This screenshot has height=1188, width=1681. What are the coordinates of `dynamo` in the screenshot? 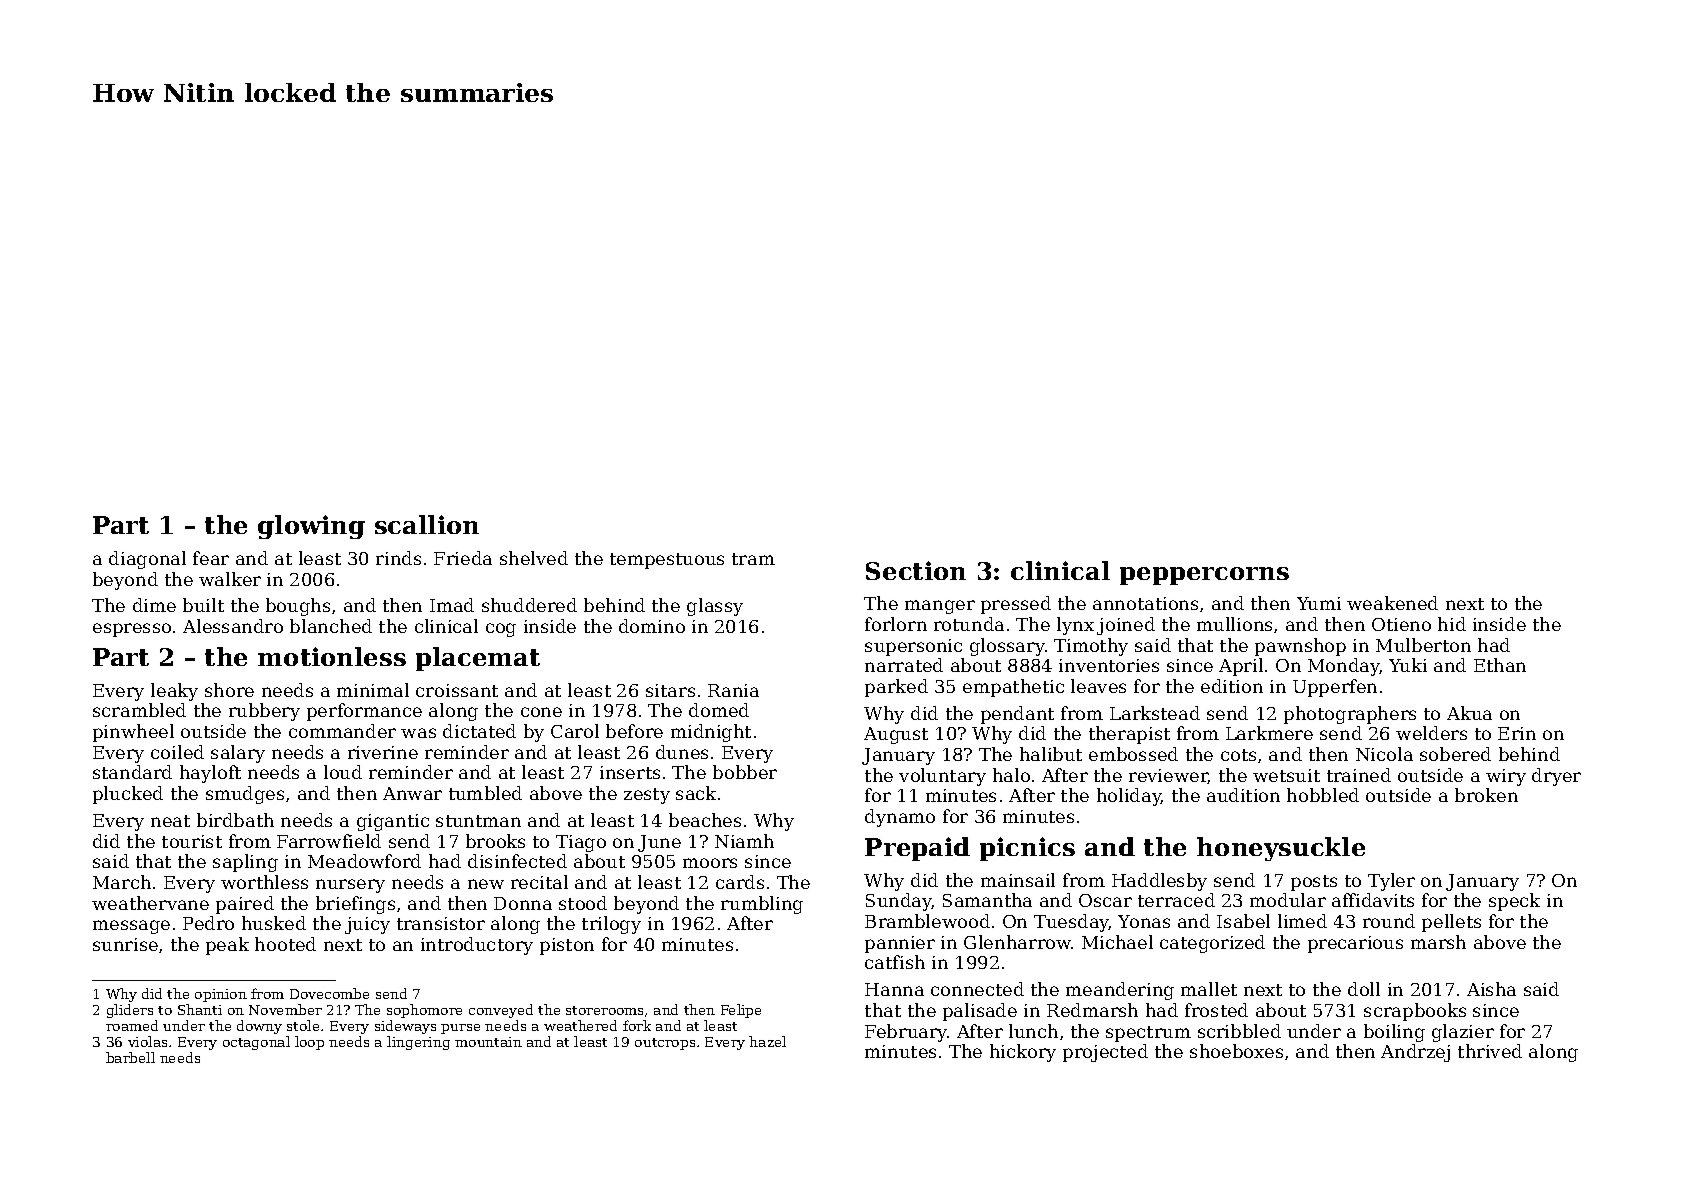 It's located at (900, 818).
